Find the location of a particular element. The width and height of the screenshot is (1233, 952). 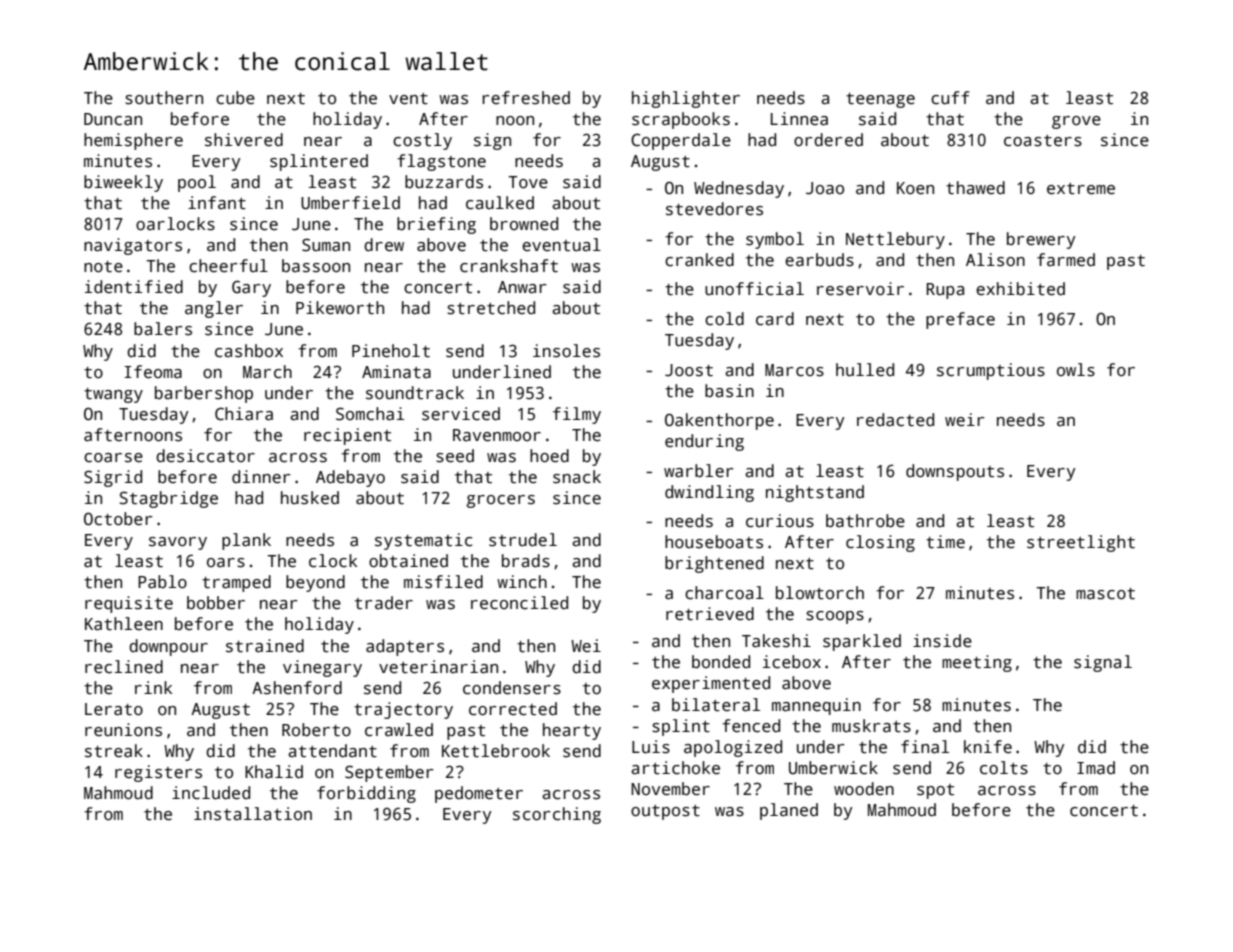

refreshed is located at coordinates (526, 98).
